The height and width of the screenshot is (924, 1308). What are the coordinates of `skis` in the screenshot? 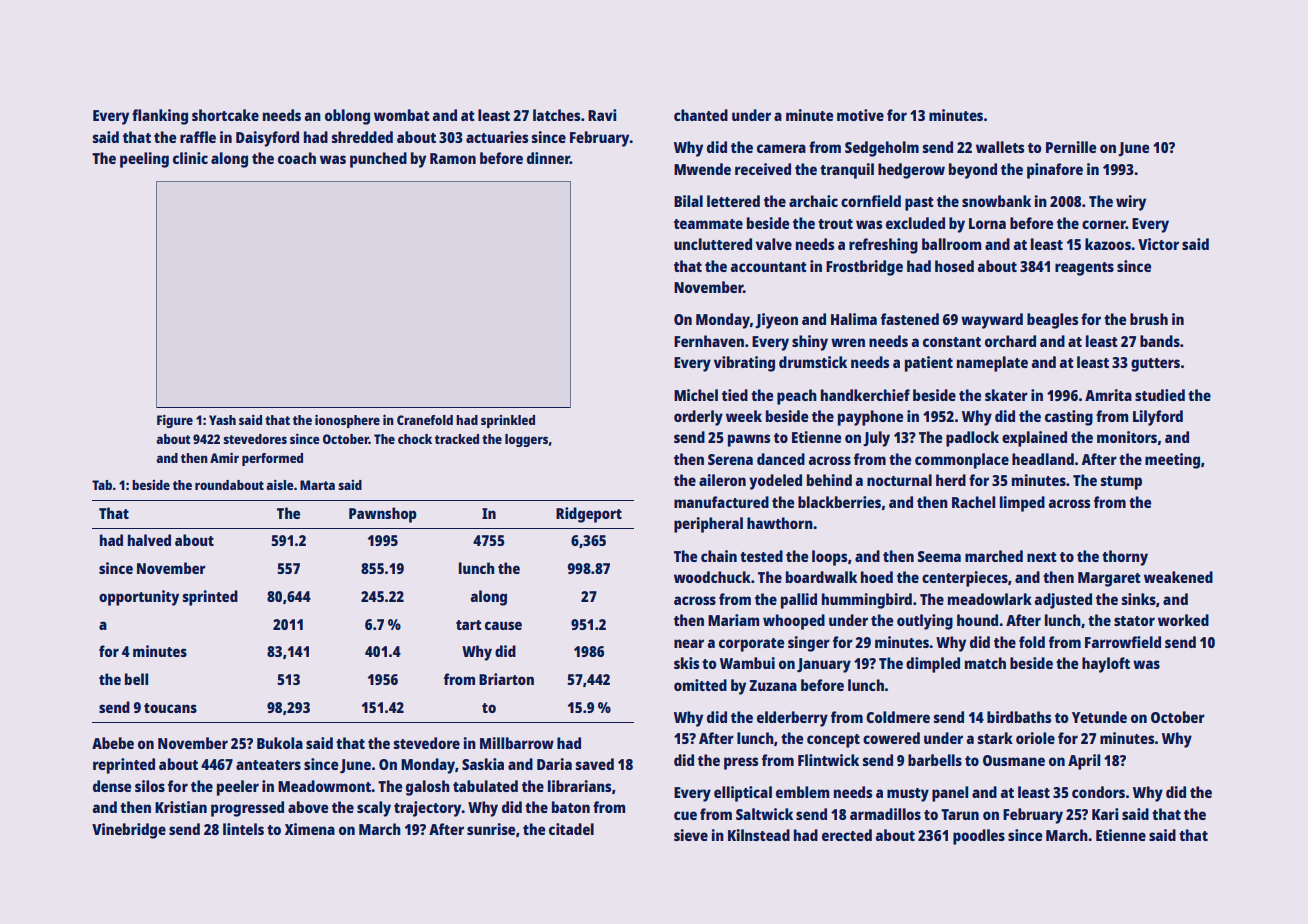 It's located at (687, 663).
